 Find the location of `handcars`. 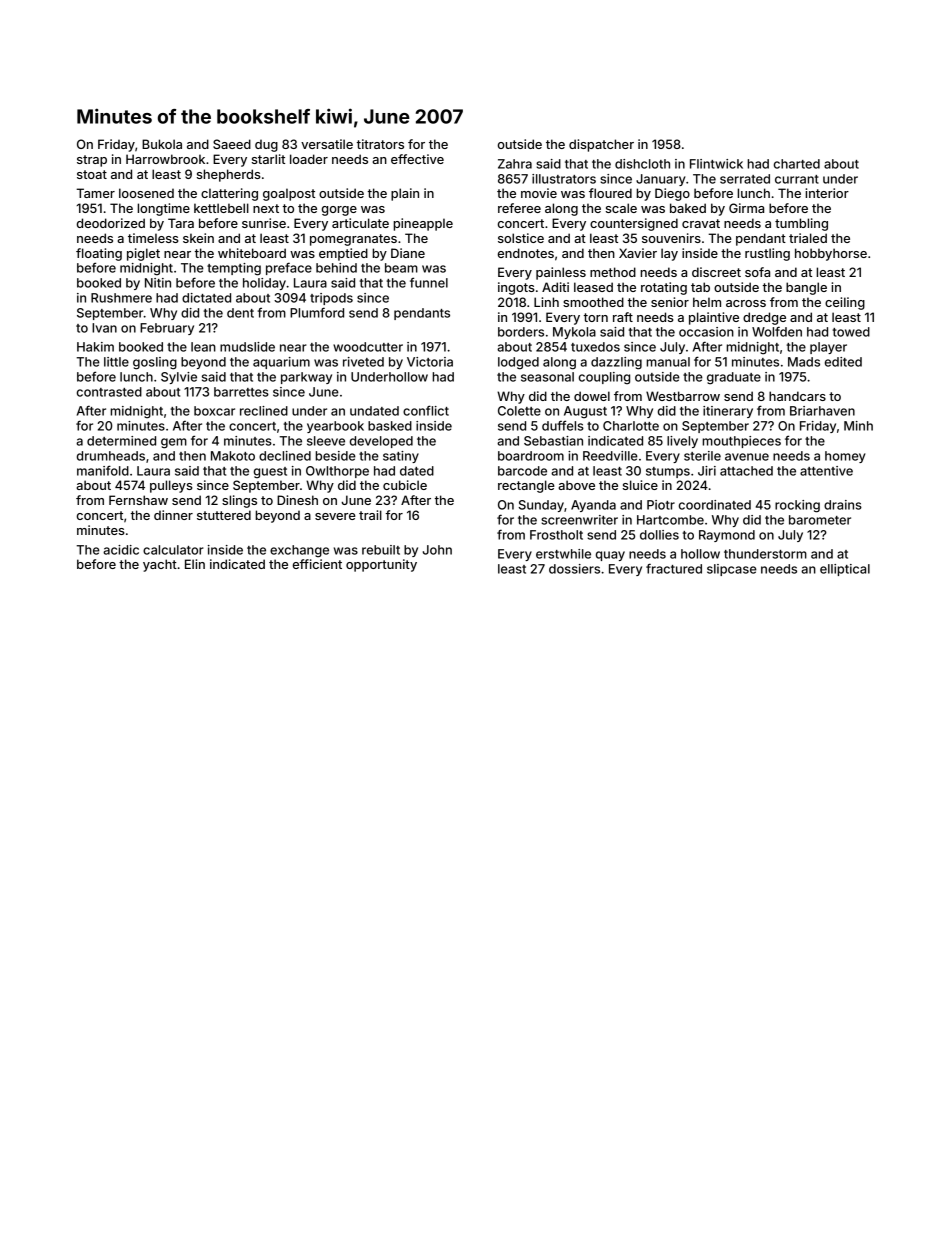

handcars is located at coordinates (797, 396).
